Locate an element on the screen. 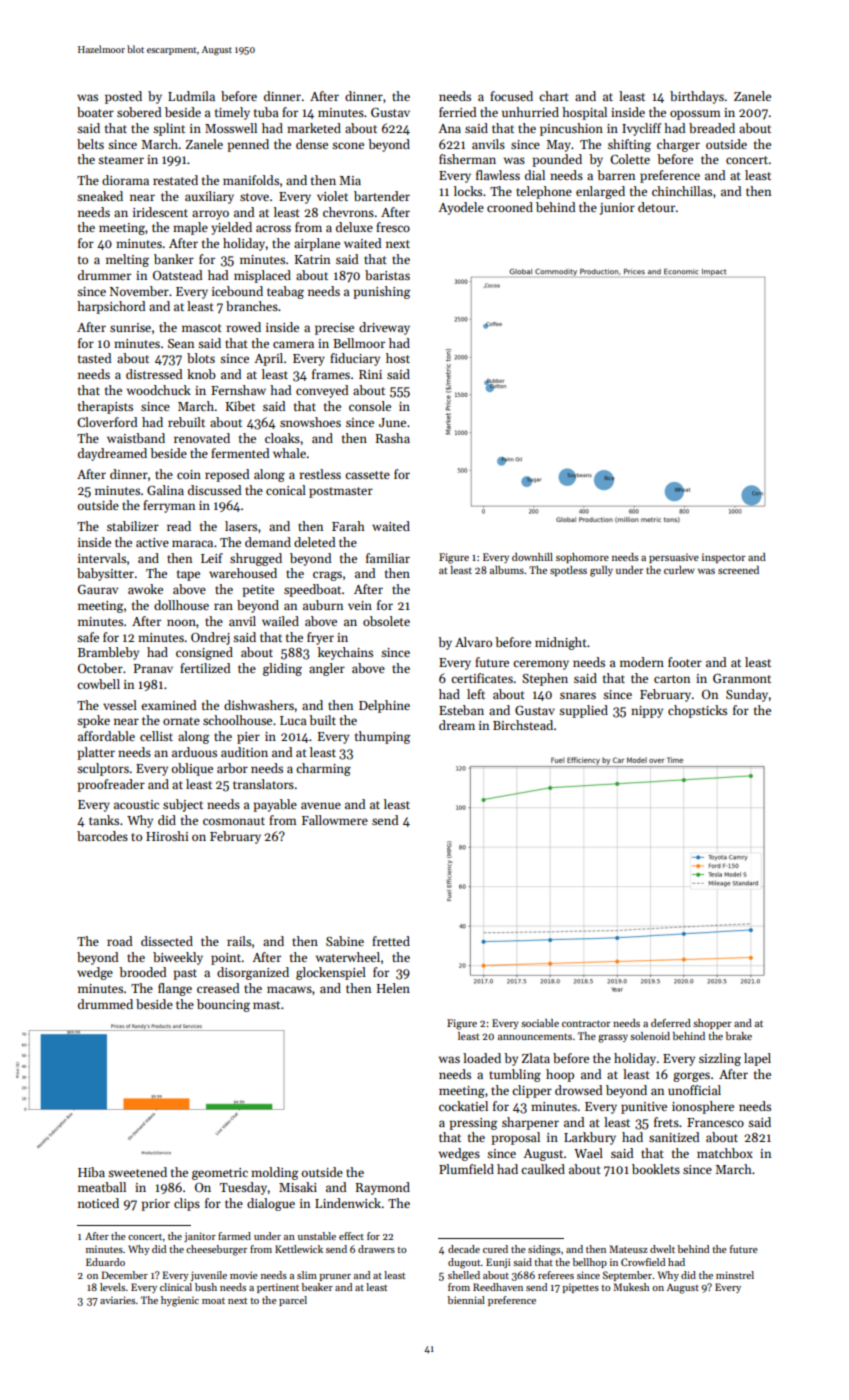  Birchstead is located at coordinates (523, 725).
